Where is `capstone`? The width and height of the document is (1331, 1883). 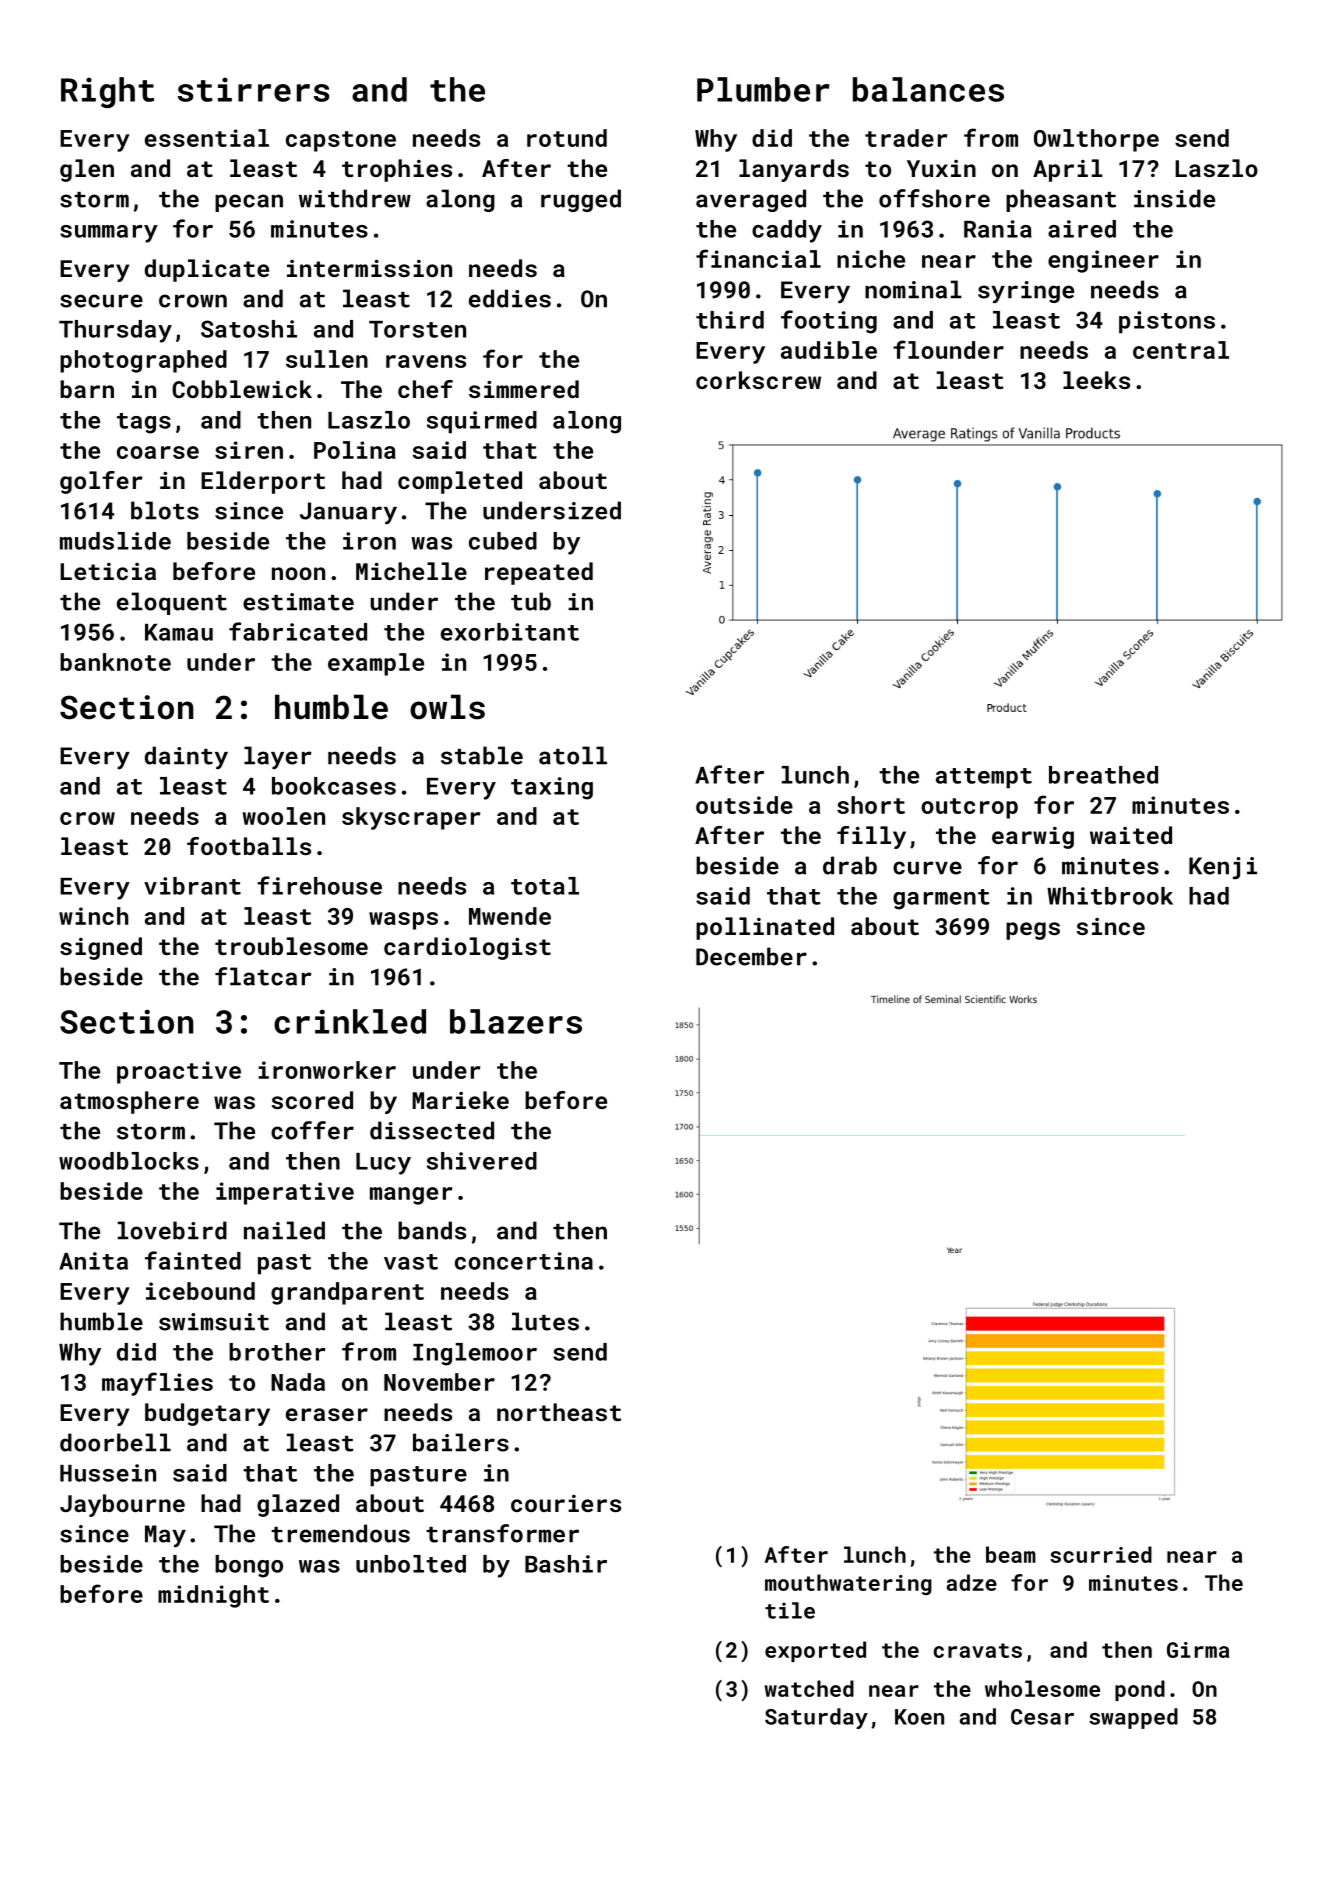
capstone is located at coordinates (341, 141).
